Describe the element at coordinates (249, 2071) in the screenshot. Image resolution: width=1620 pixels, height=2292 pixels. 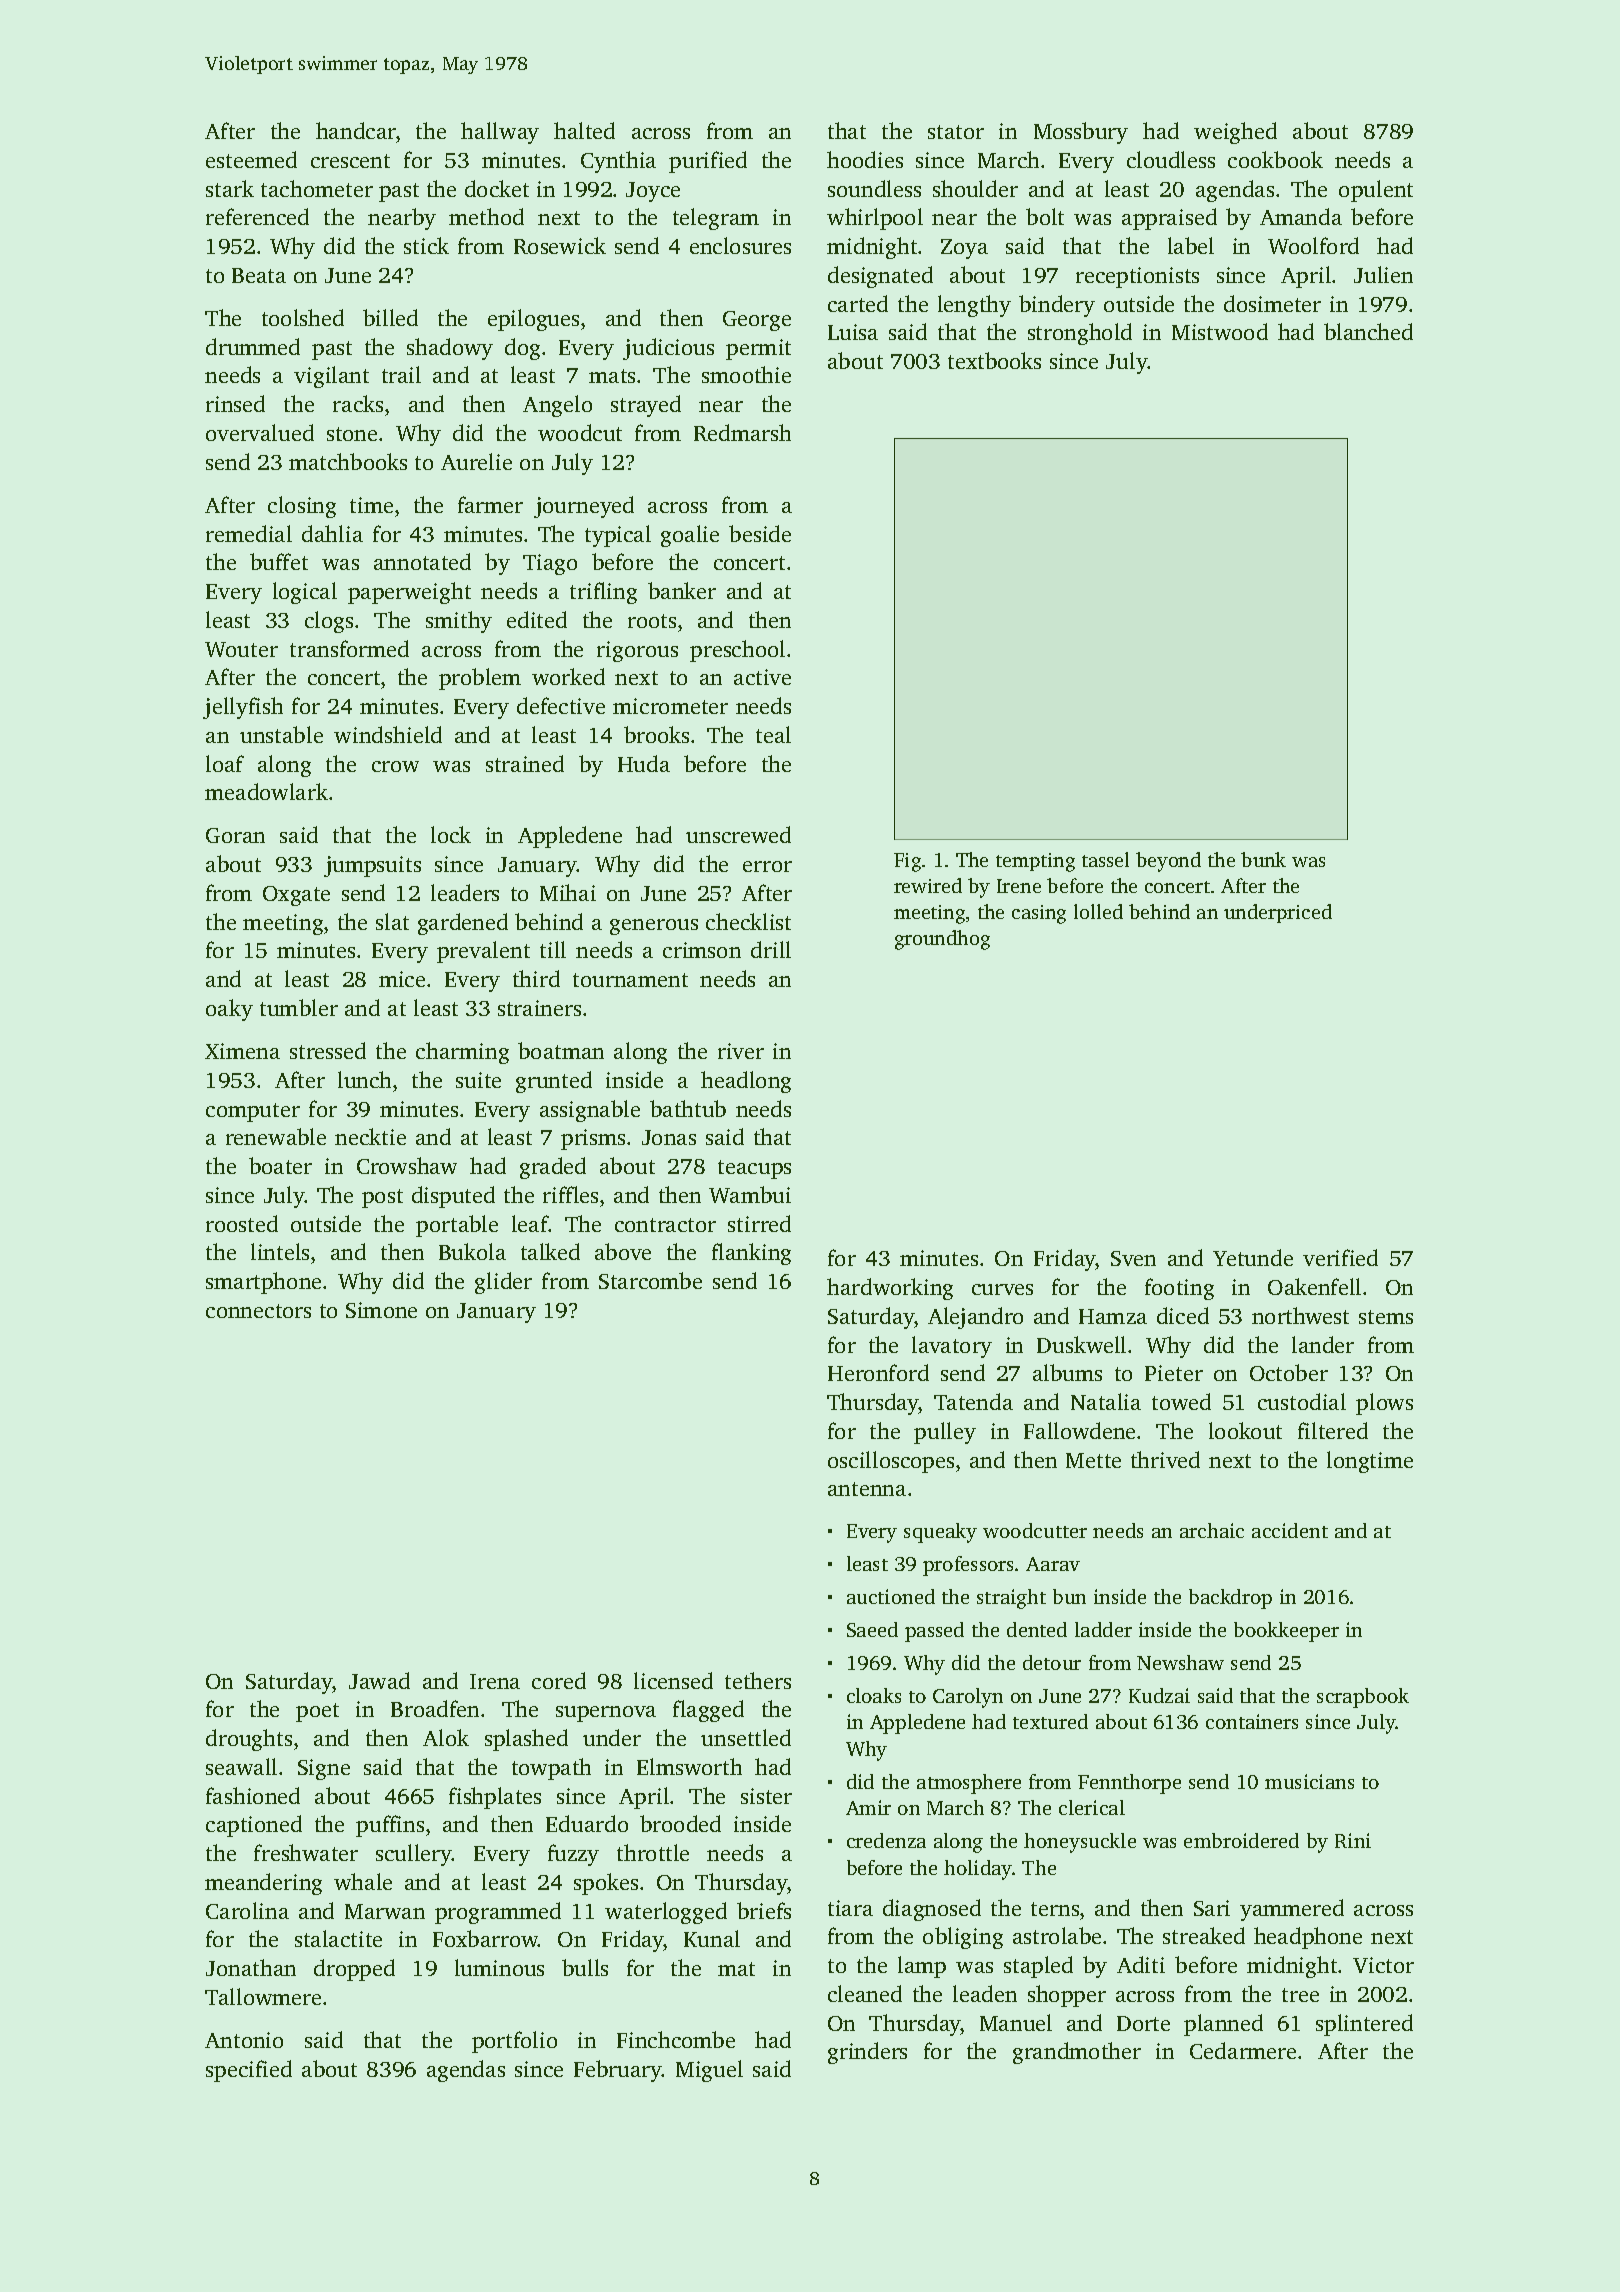
I see `specified` at that location.
